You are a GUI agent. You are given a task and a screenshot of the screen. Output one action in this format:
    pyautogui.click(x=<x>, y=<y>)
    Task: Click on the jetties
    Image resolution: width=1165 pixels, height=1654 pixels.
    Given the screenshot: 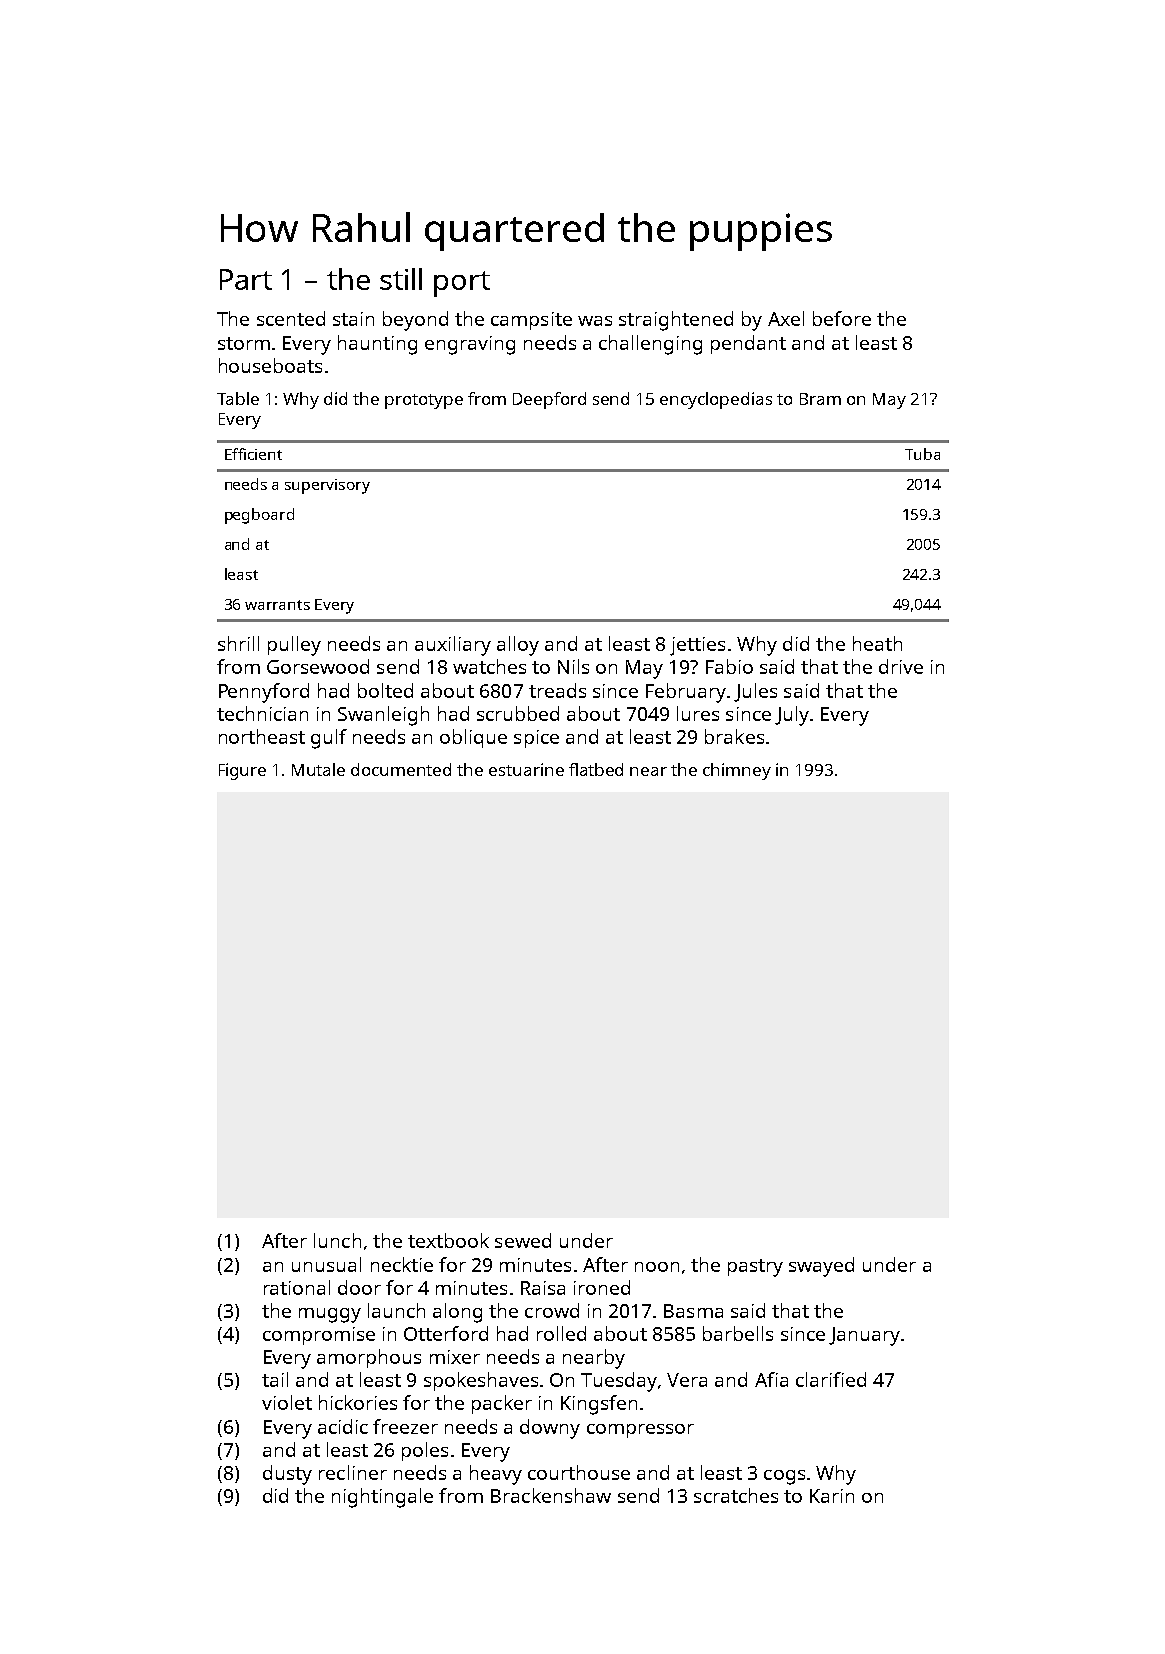 What is the action you would take?
    pyautogui.click(x=697, y=646)
